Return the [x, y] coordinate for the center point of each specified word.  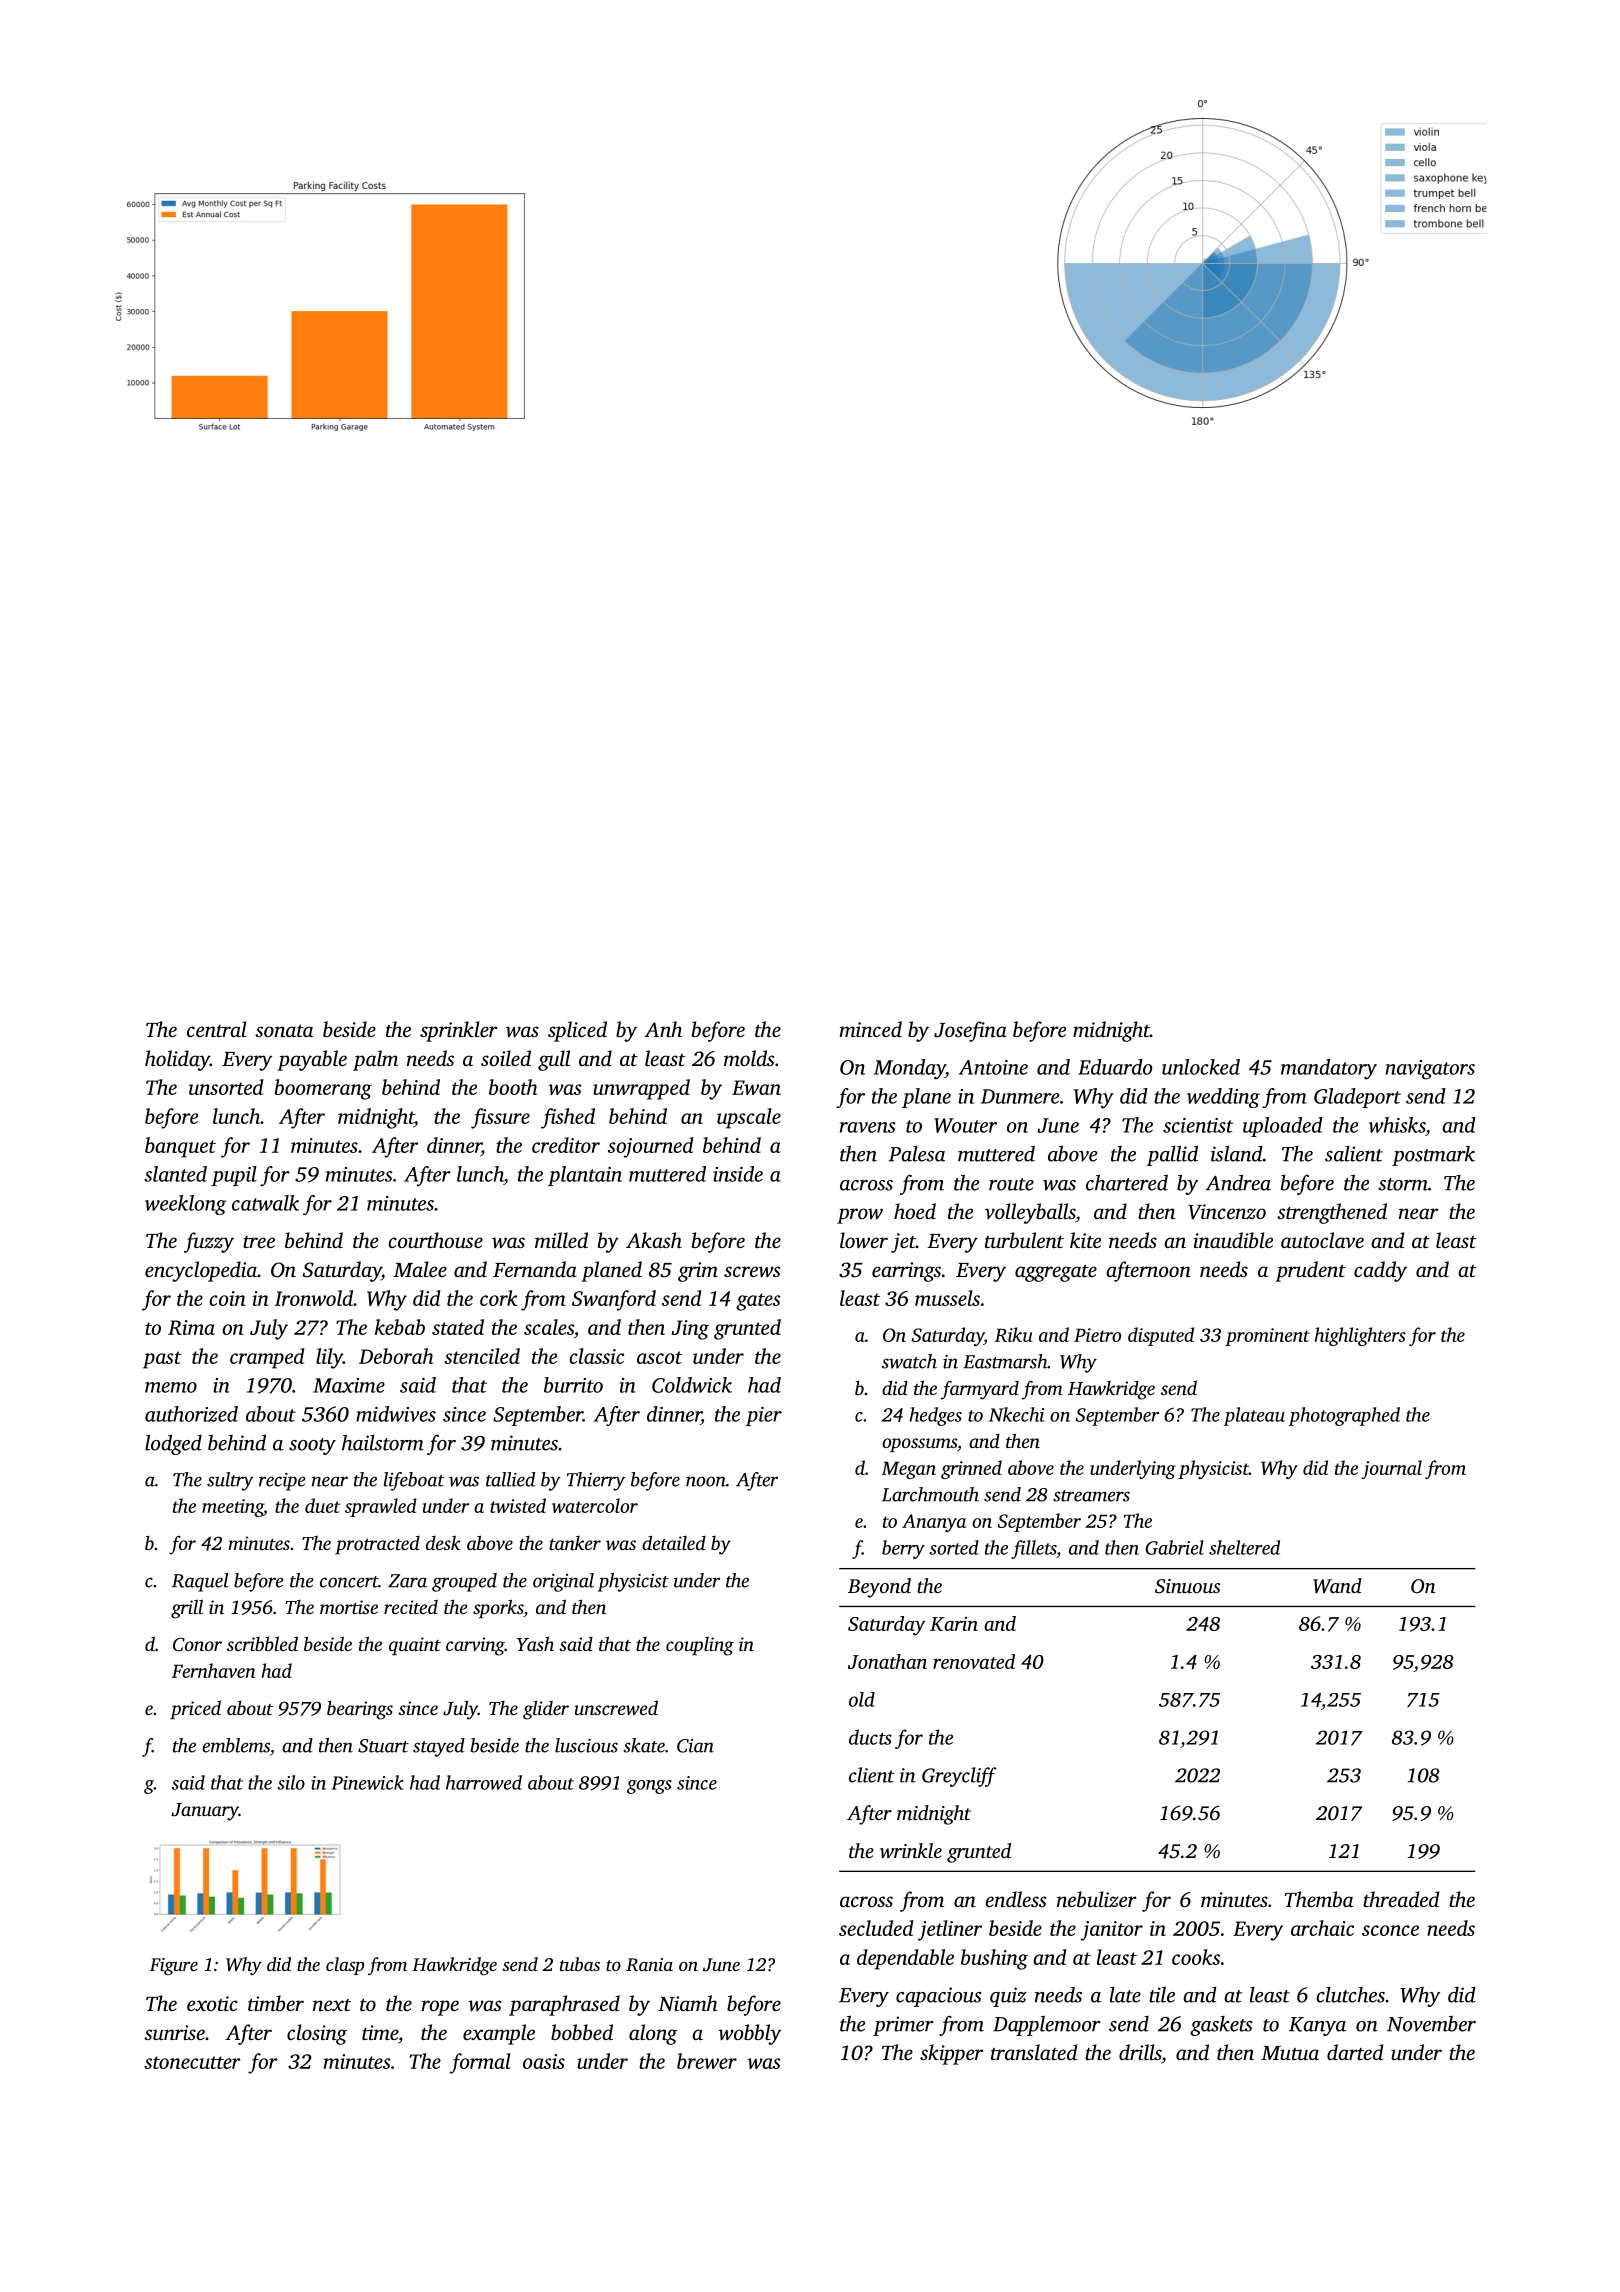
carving [475, 1646]
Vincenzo [1227, 1212]
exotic [212, 2003]
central [217, 1029]
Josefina [970, 1031]
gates [758, 1302]
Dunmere [1020, 1096]
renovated [974, 1661]
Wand [1337, 1586]
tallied [510, 1479]
